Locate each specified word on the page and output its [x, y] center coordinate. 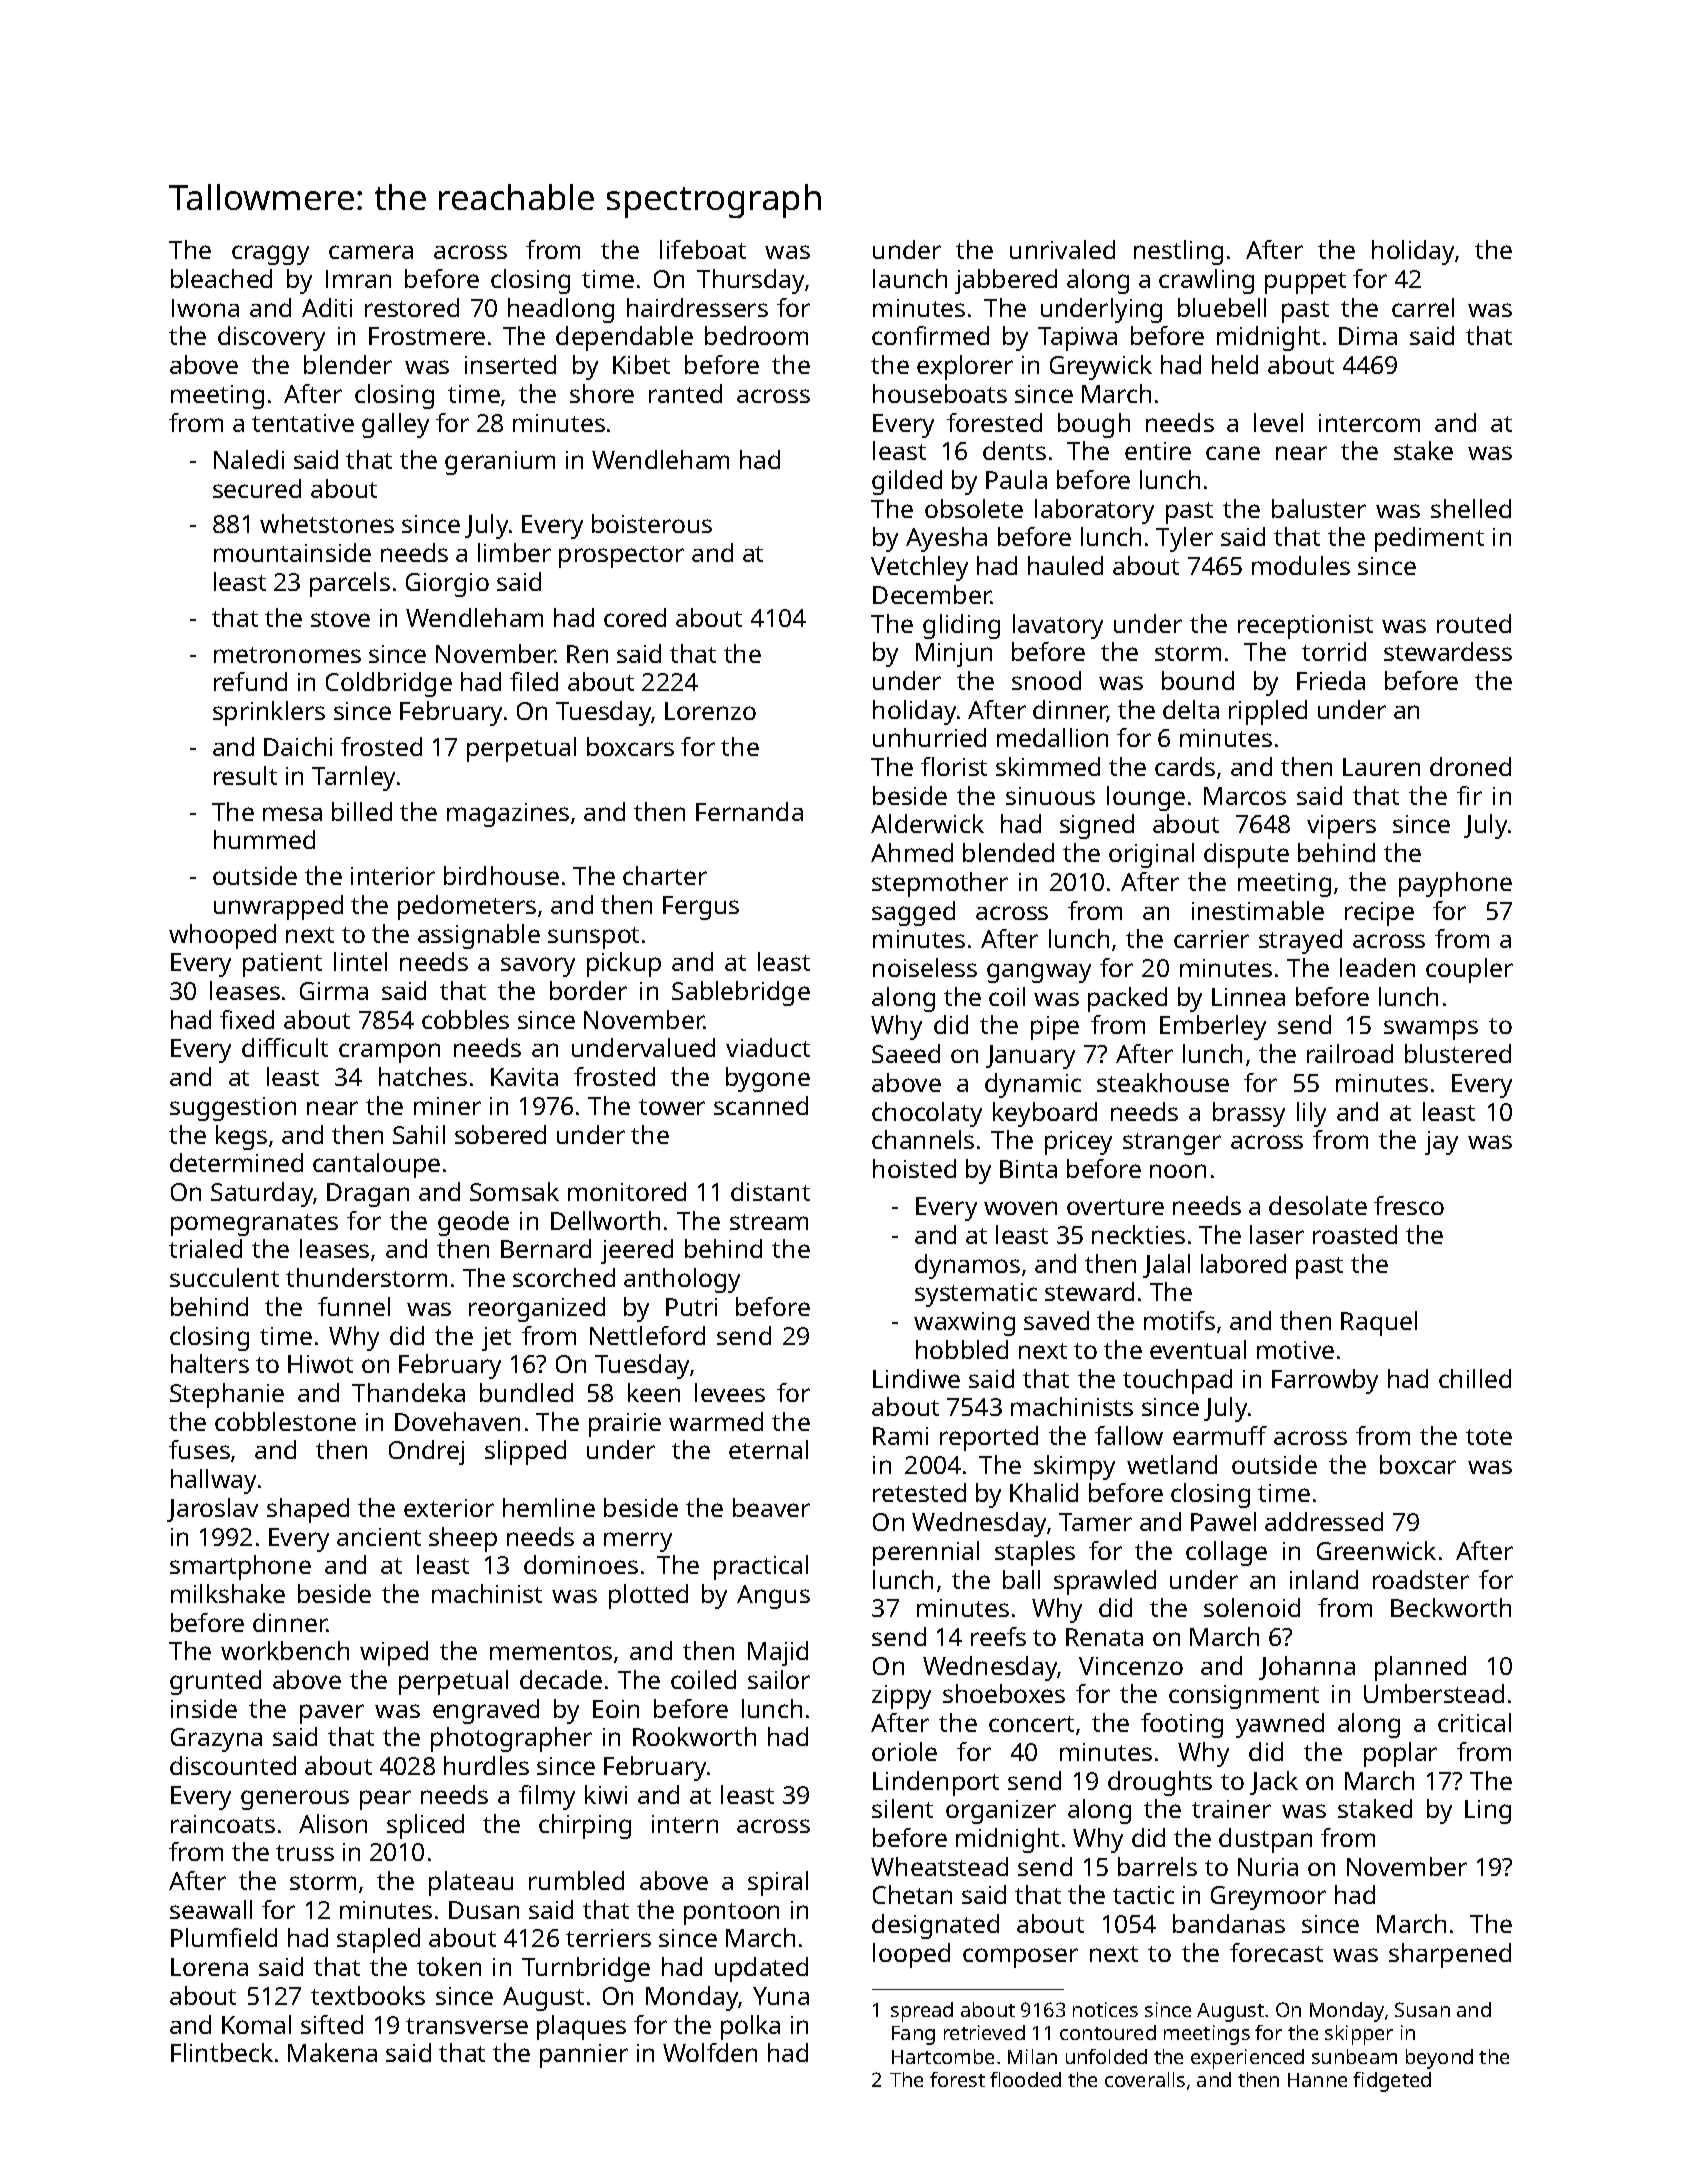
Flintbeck [222, 2052]
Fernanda [749, 811]
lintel [360, 961]
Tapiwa [1077, 339]
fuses [199, 1449]
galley [395, 425]
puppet [1305, 283]
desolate [1318, 1205]
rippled [1268, 712]
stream [769, 1222]
